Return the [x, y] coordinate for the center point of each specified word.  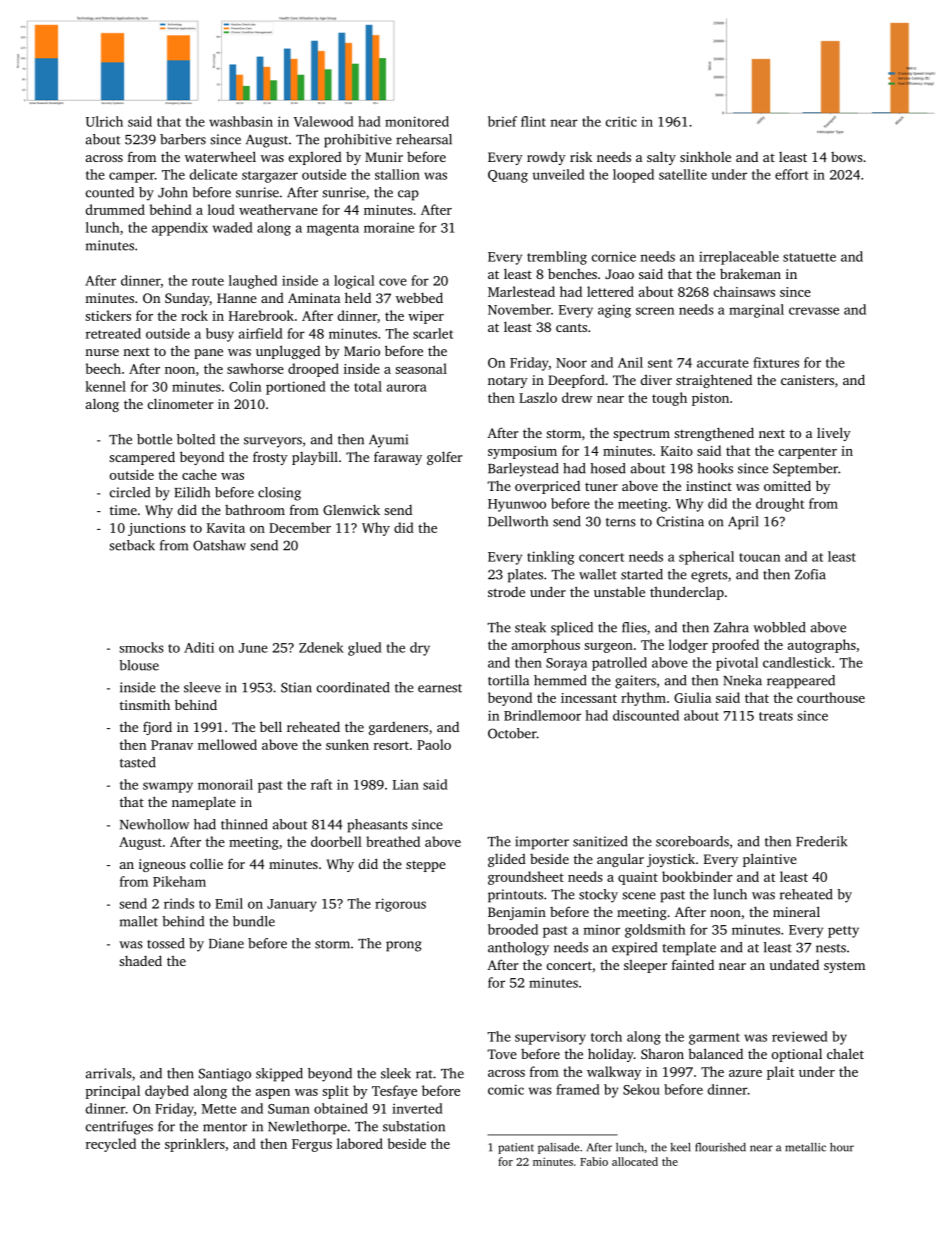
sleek [396, 1073]
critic [621, 121]
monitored [417, 121]
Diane [226, 943]
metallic [805, 1147]
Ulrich [104, 121]
